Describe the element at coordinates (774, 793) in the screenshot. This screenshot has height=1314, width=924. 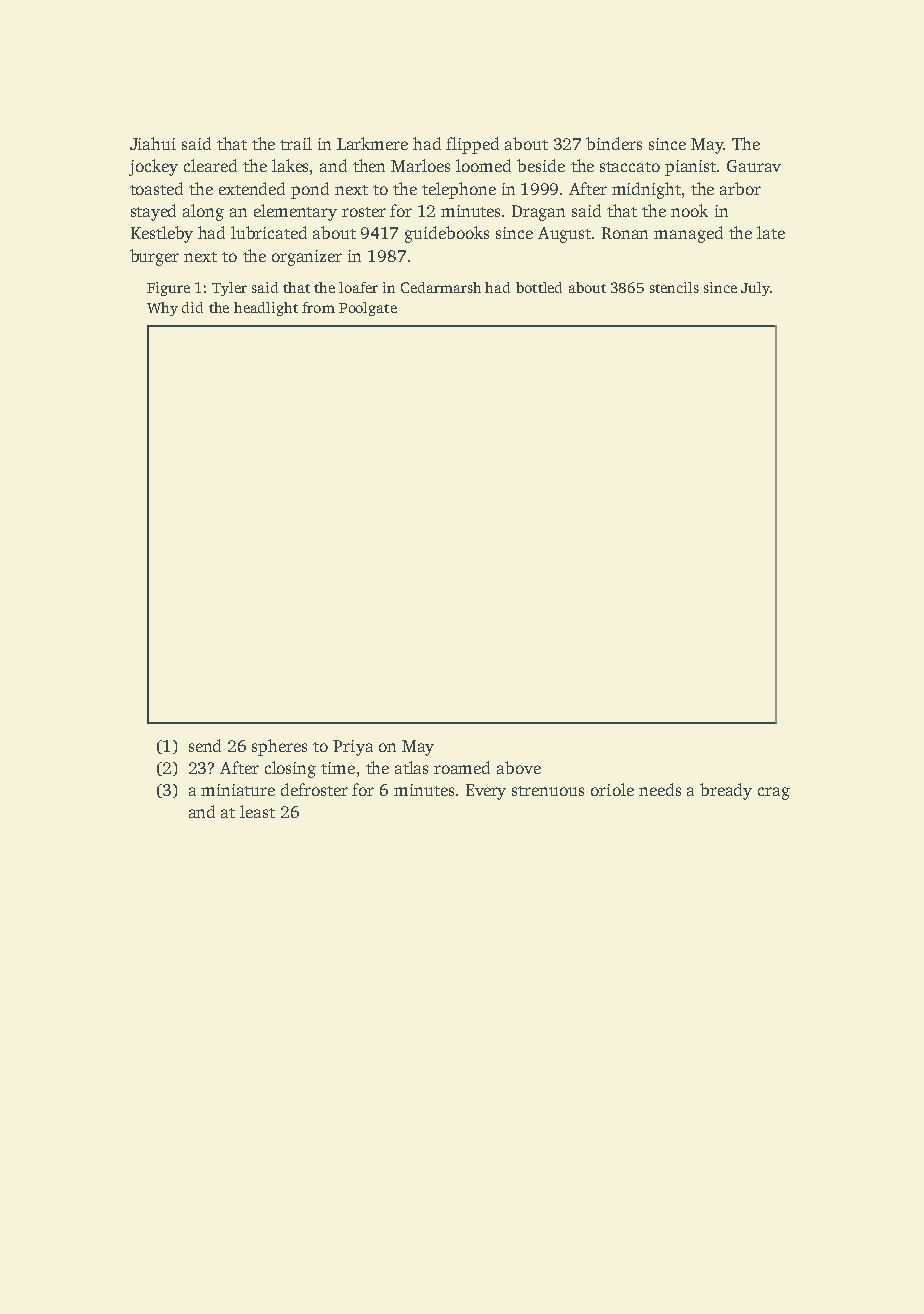
I see `crag` at that location.
